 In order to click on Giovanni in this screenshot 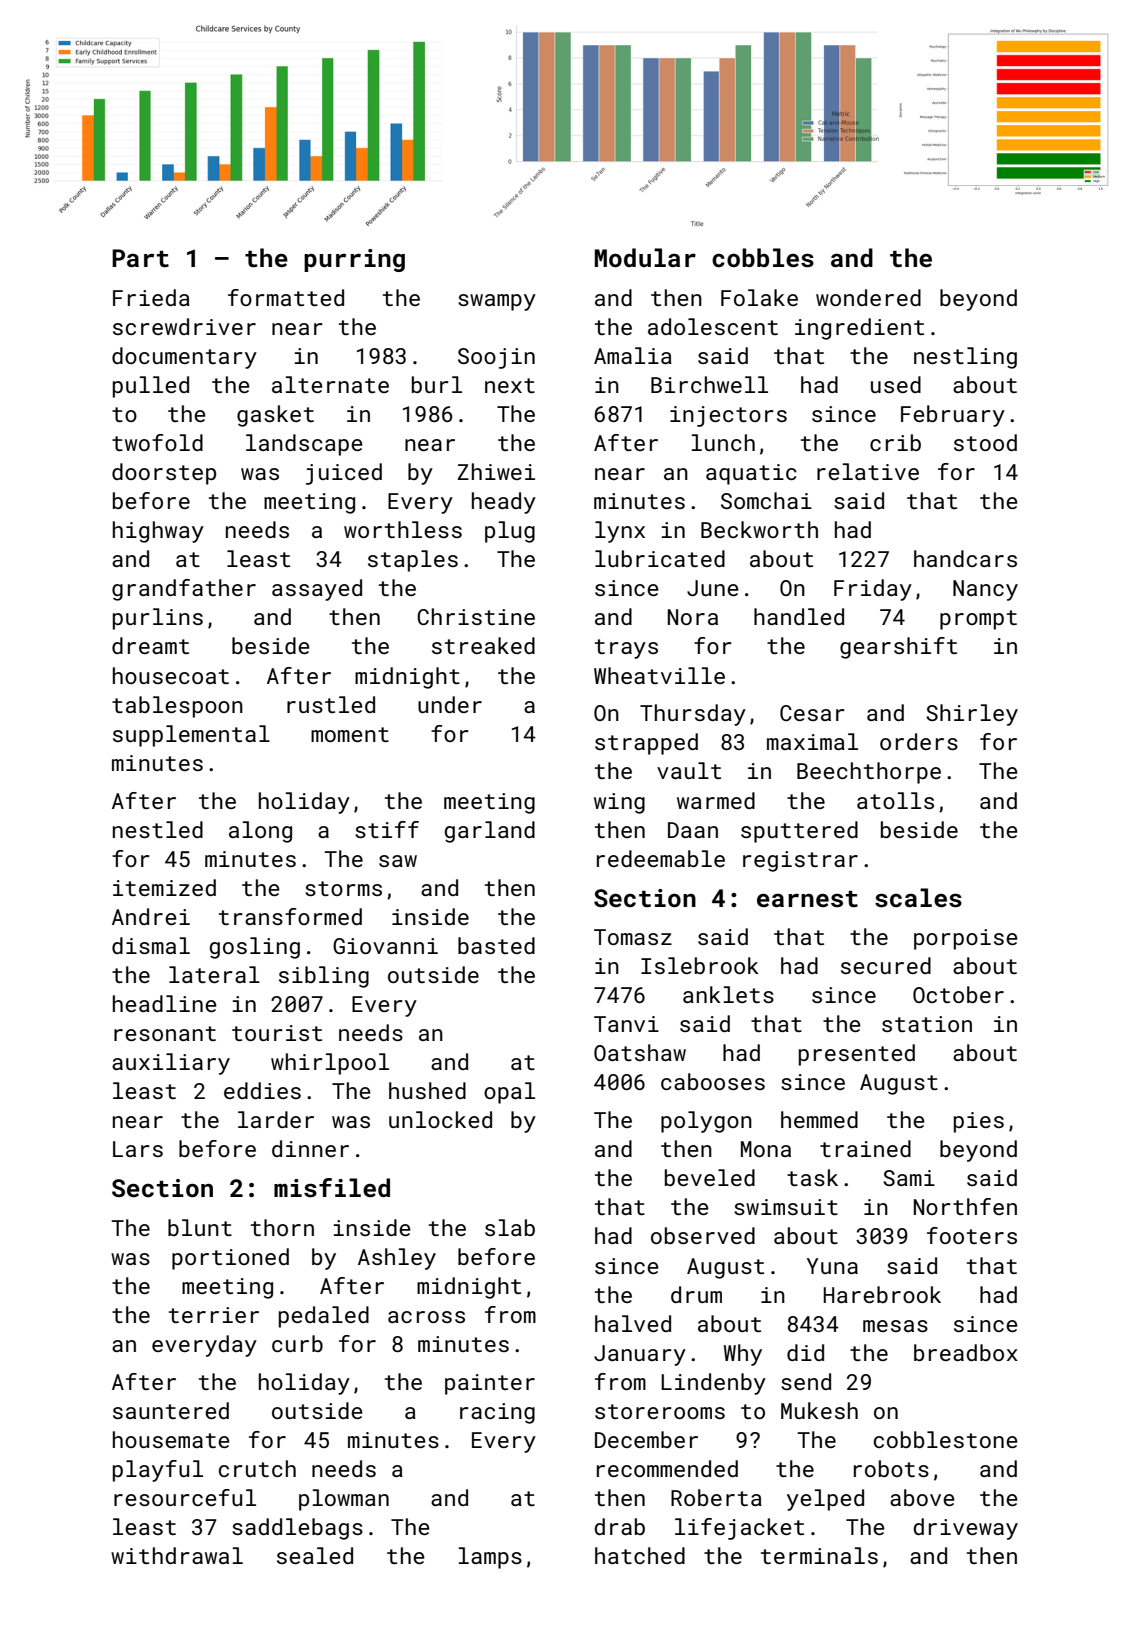, I will do `click(385, 946)`.
